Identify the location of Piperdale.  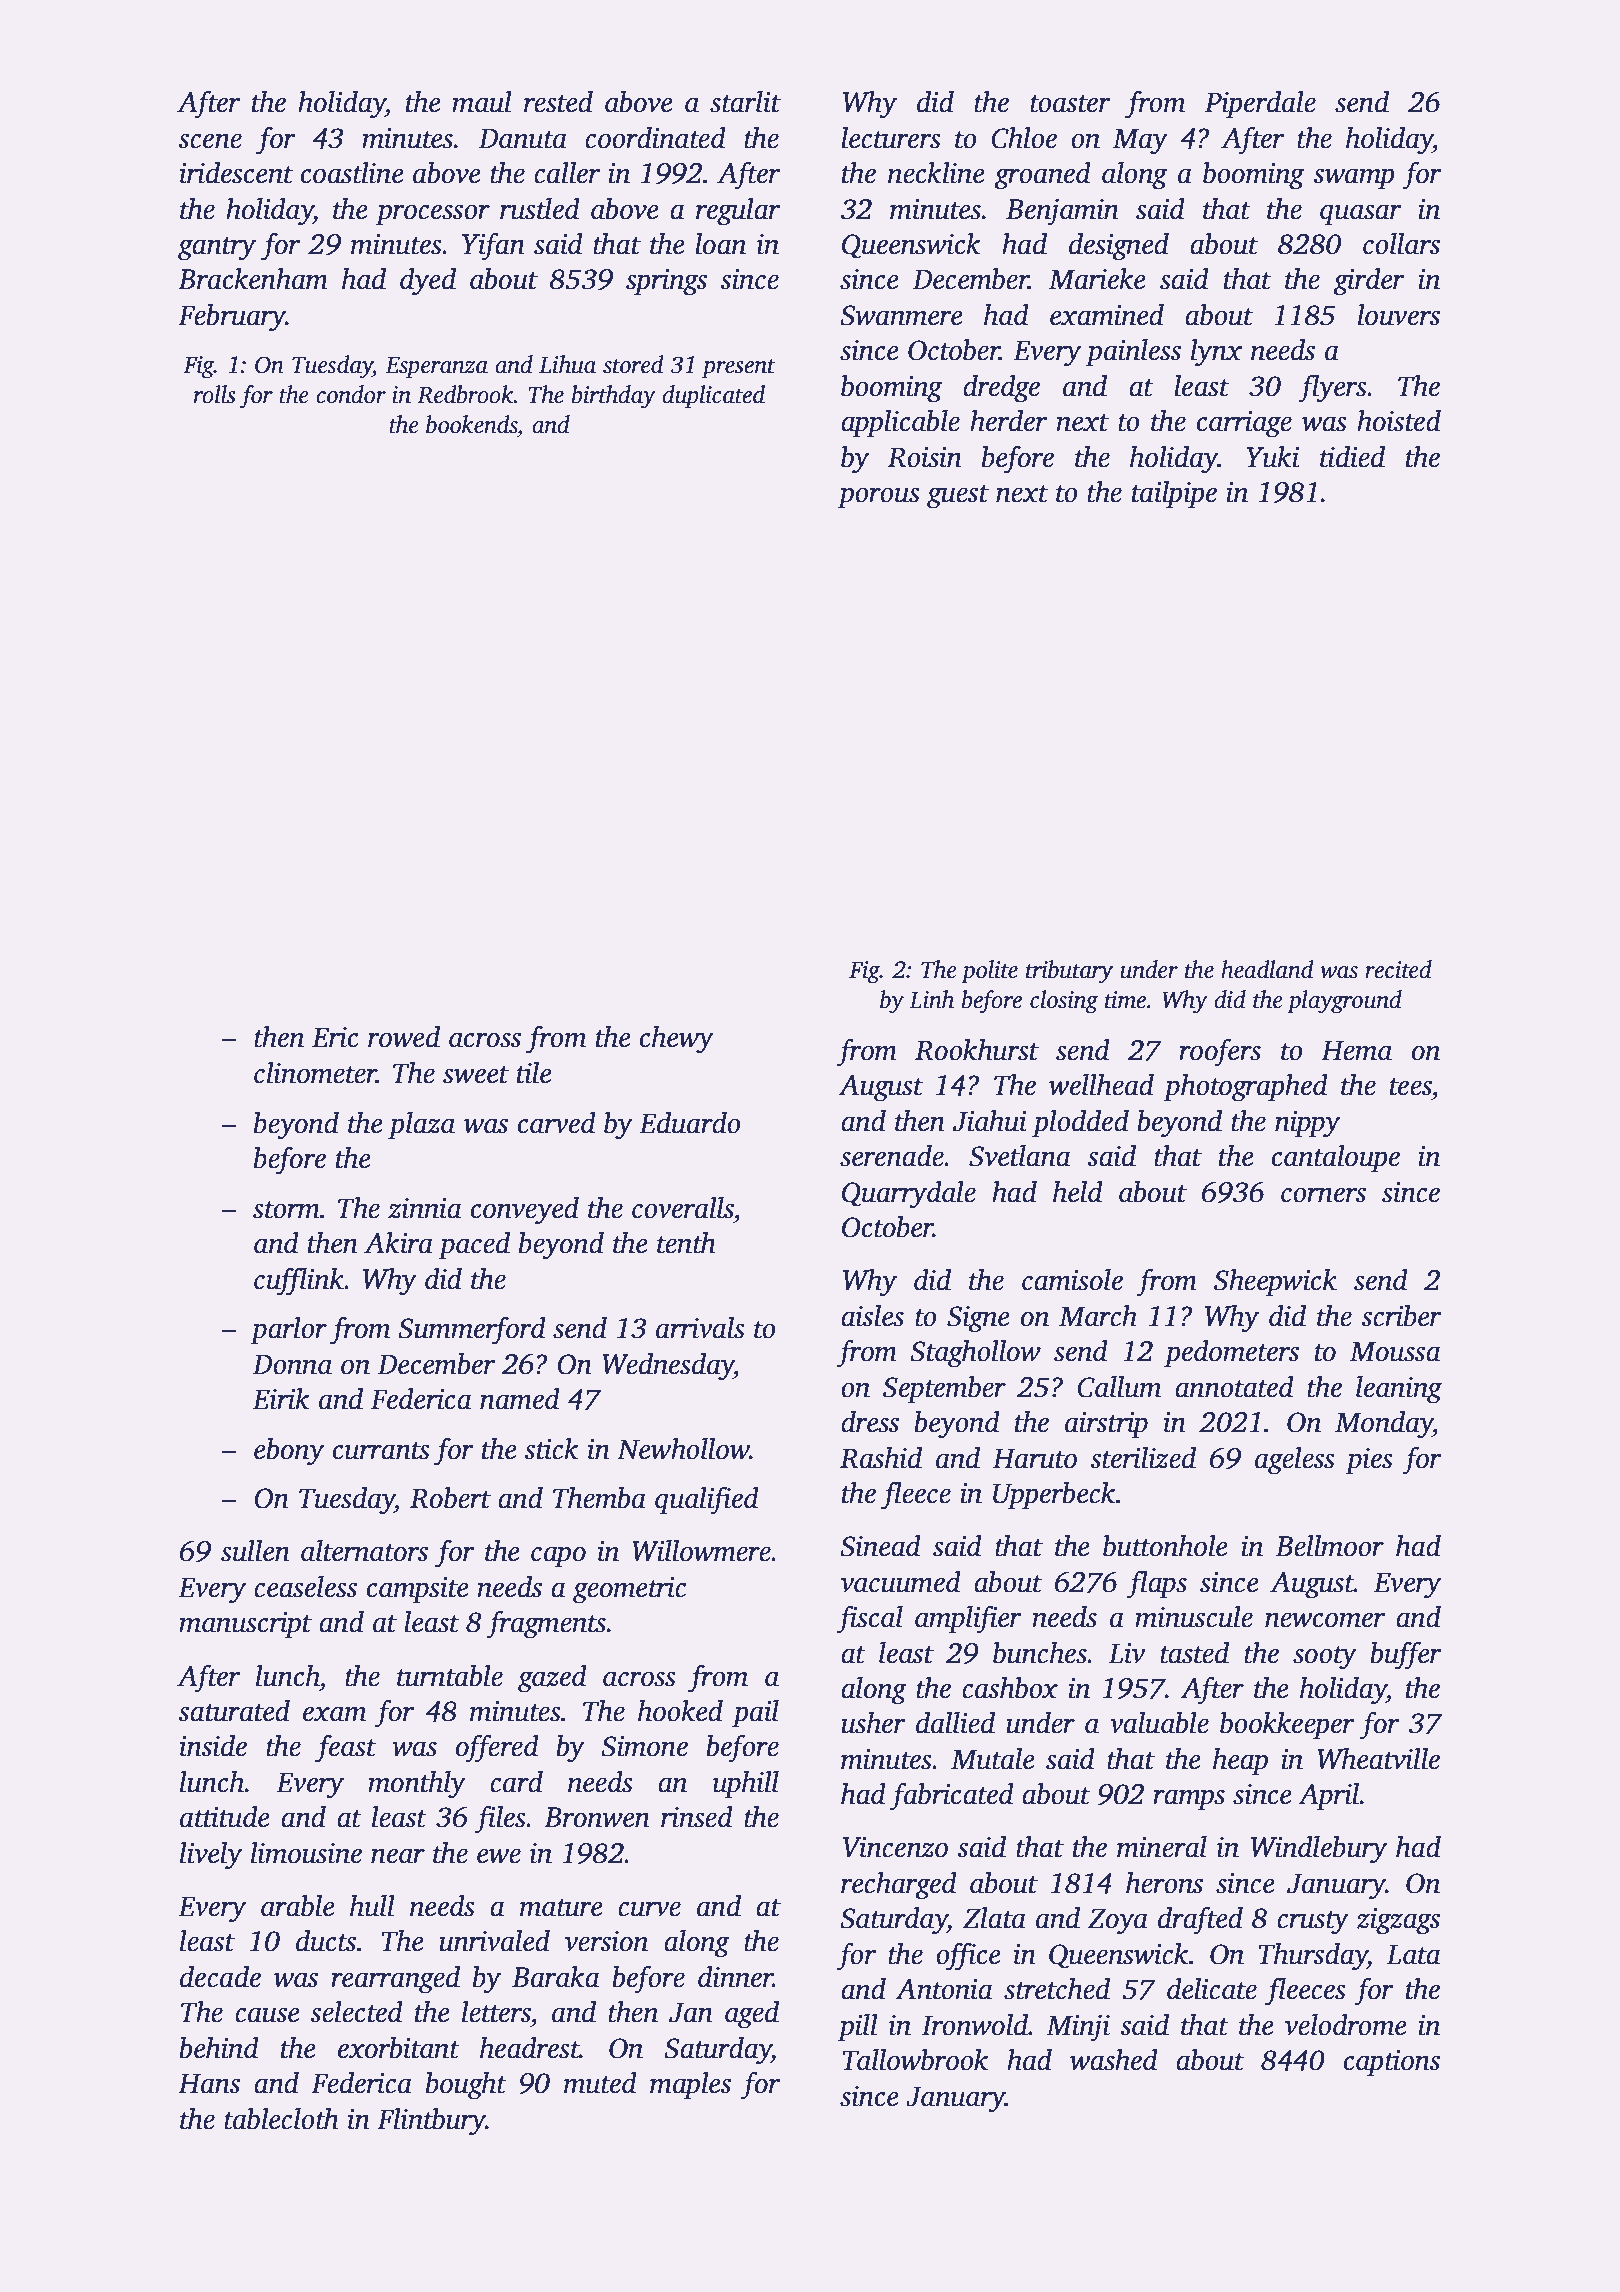
(1260, 105).
